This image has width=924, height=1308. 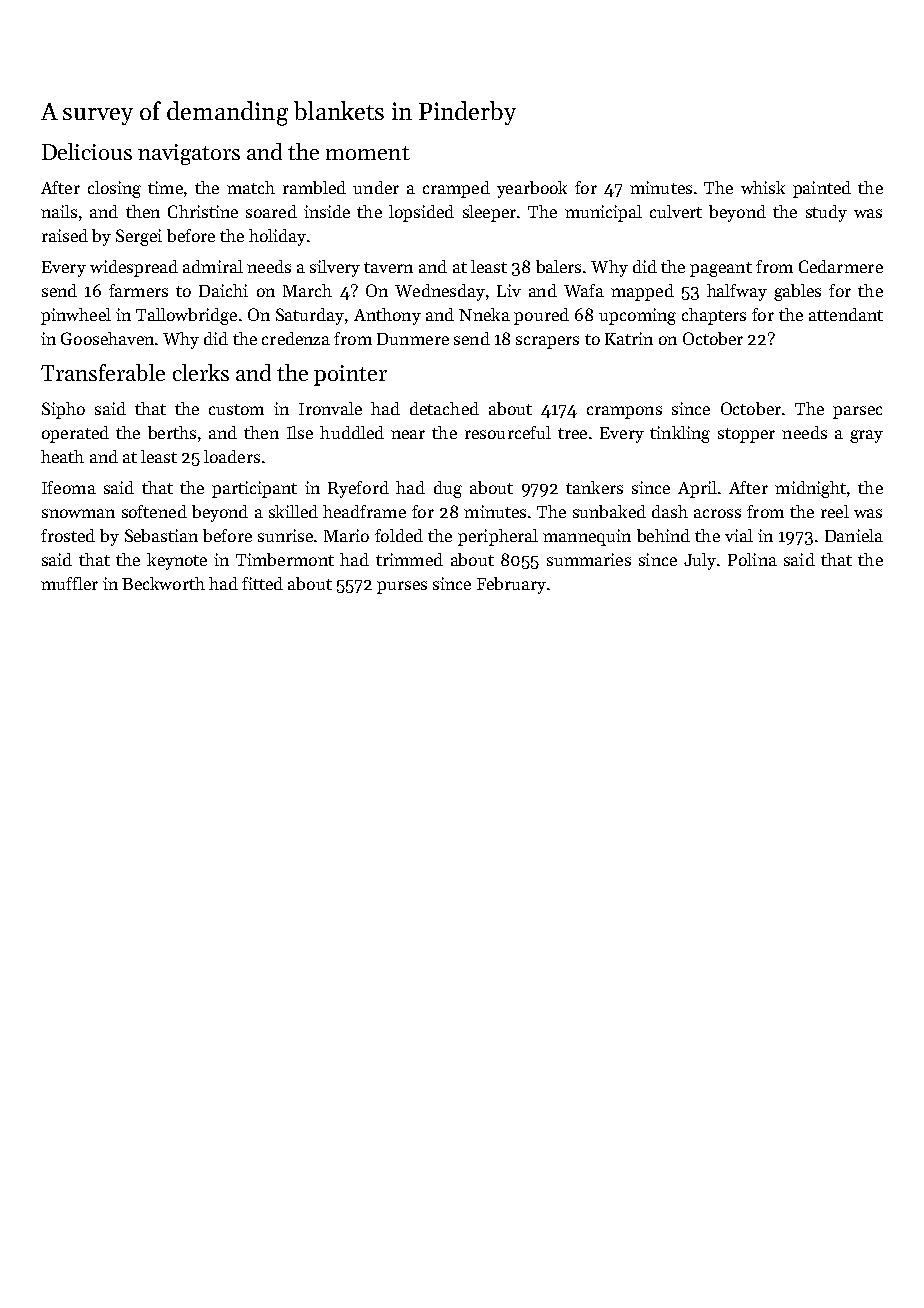 What do you see at coordinates (676, 211) in the image?
I see `culvert` at bounding box center [676, 211].
